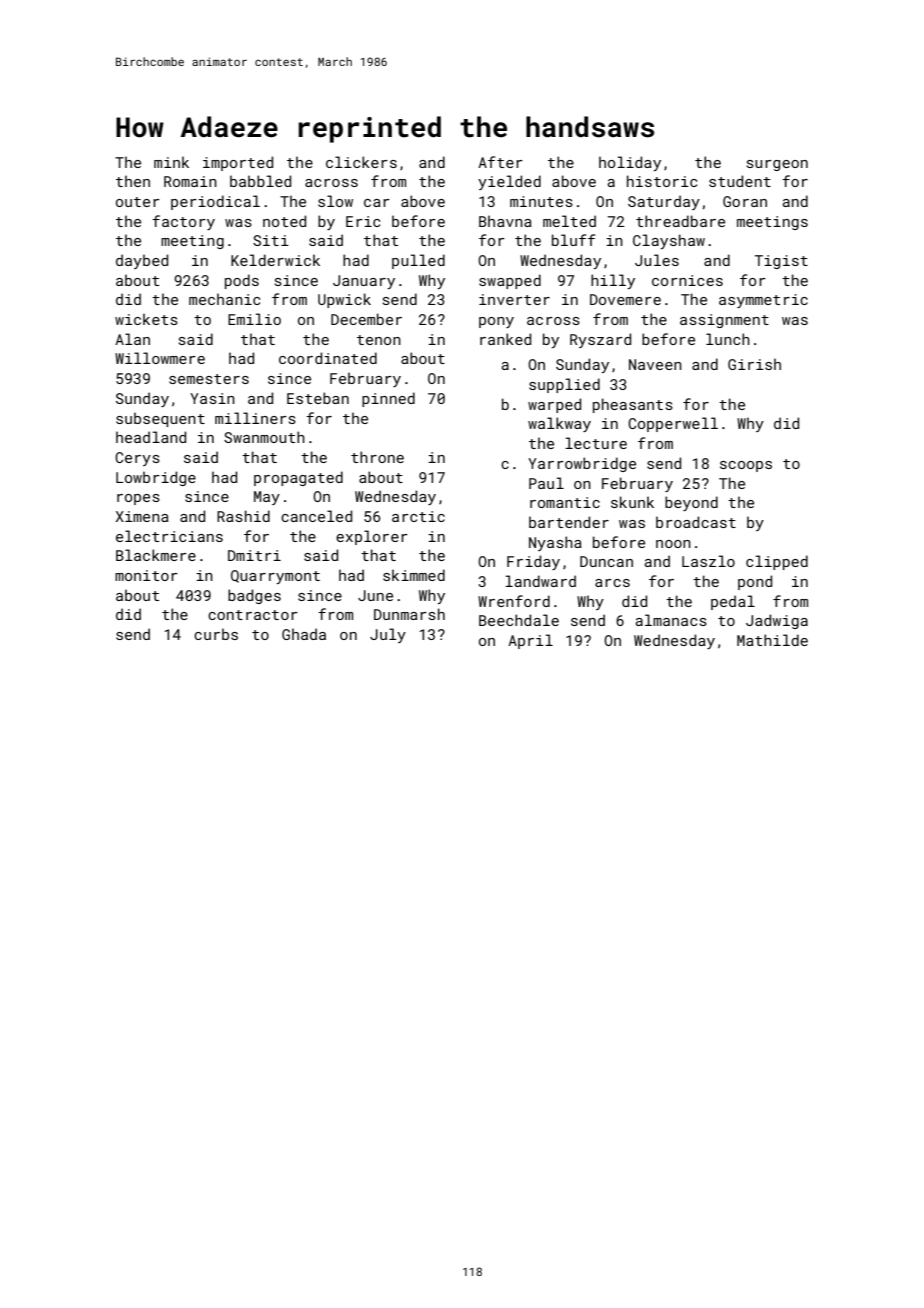  I want to click on clickers, so click(361, 162).
